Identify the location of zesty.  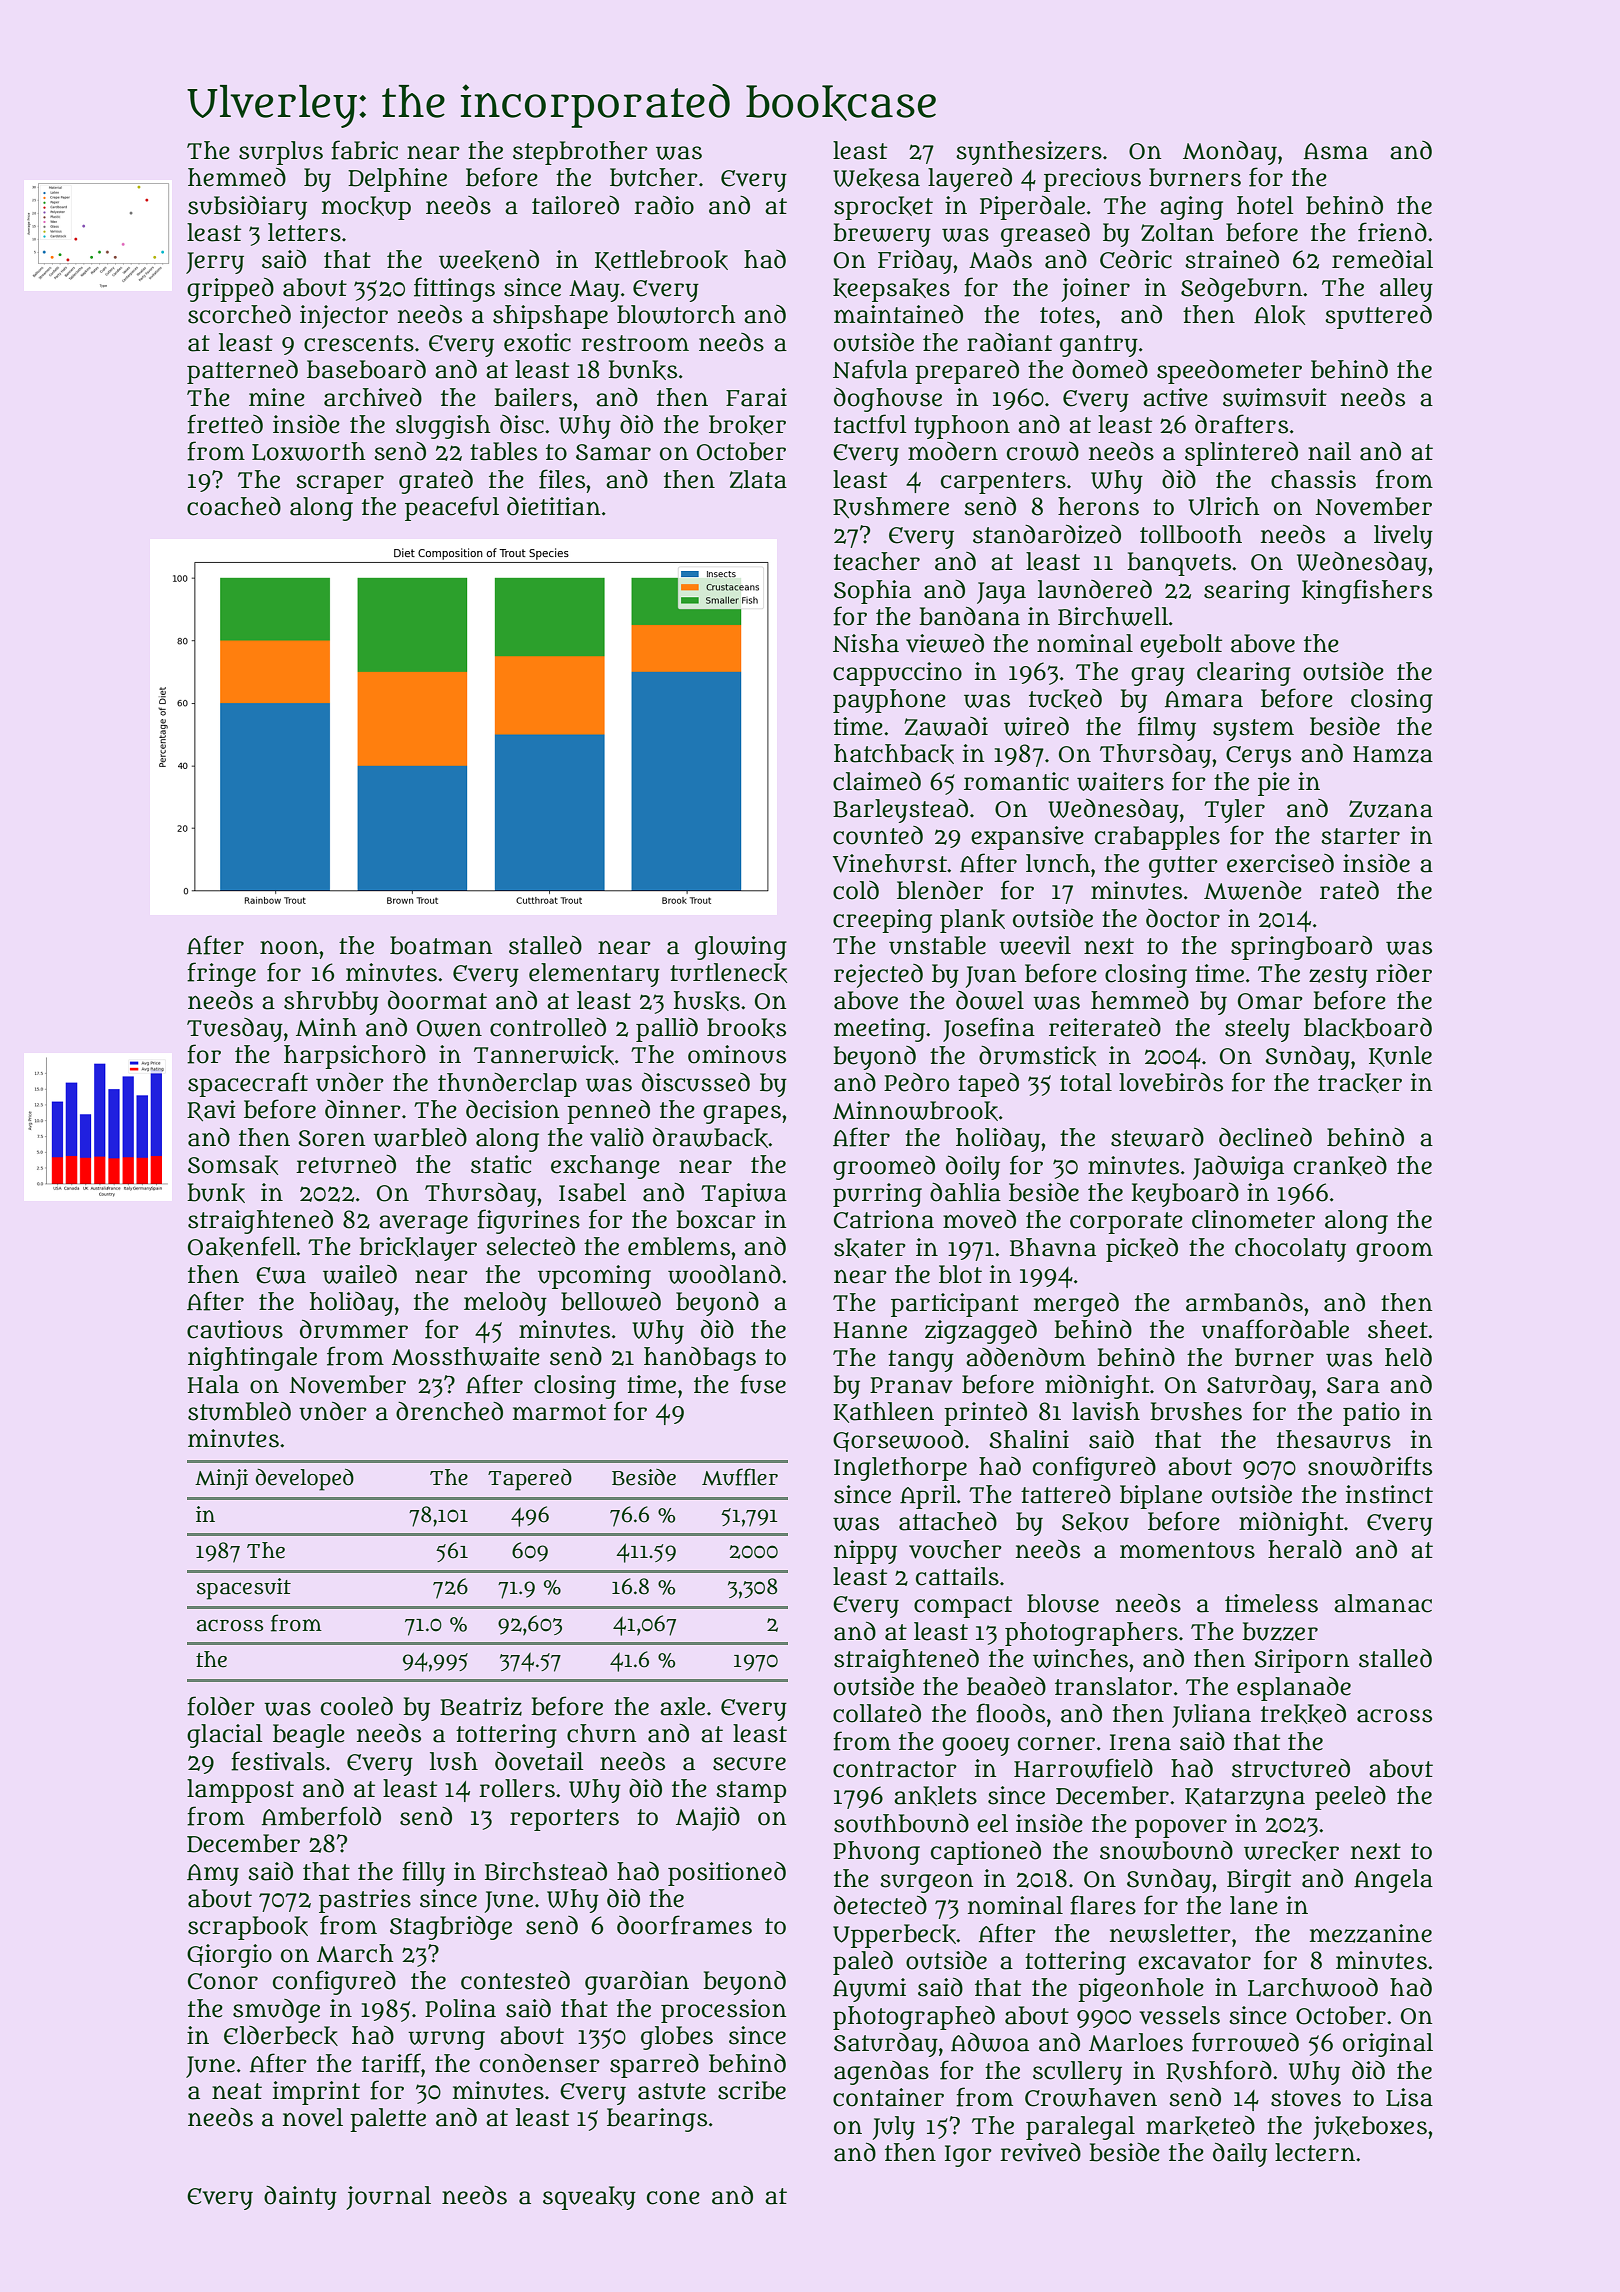
(1338, 977).
